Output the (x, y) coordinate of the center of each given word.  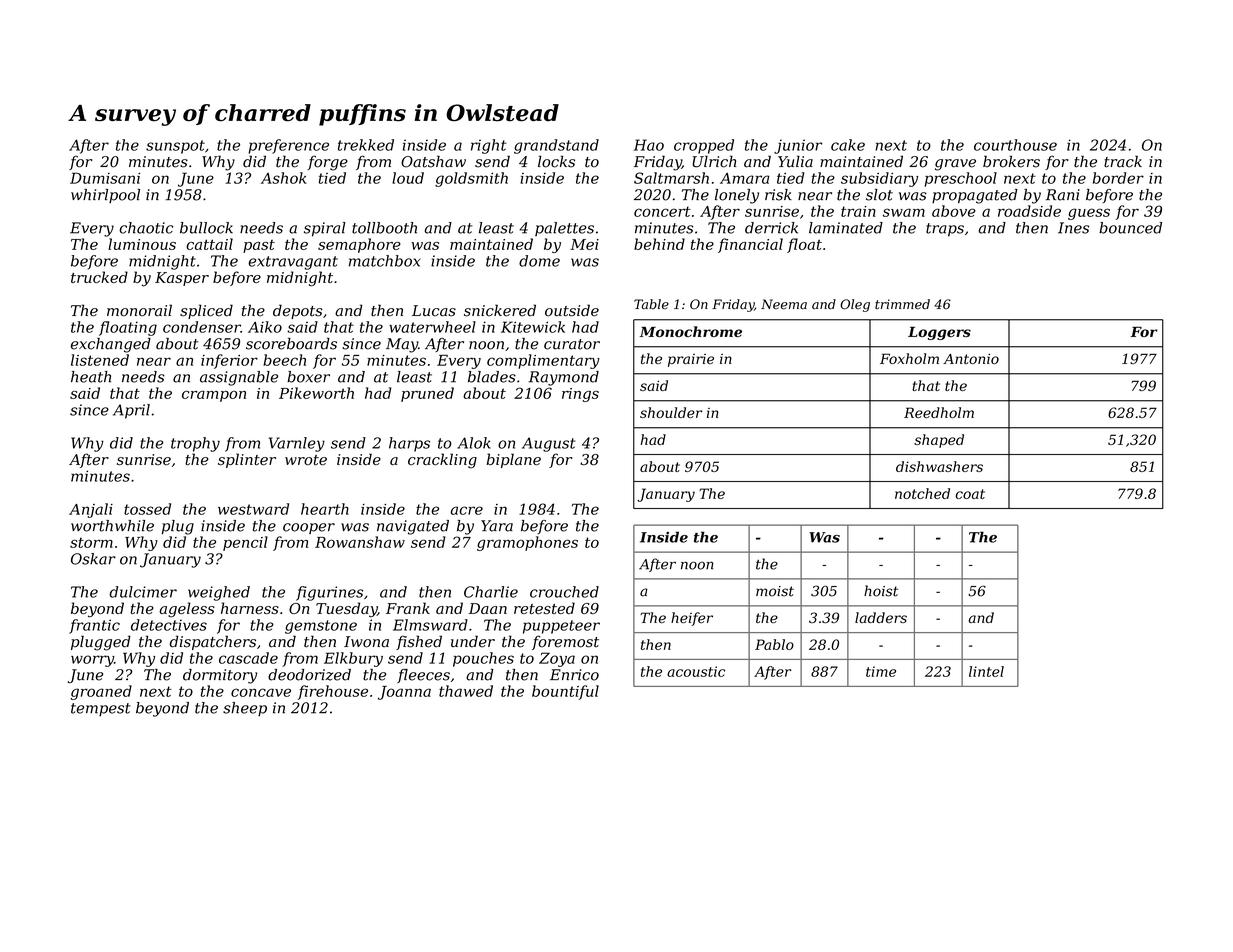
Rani (1063, 195)
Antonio (971, 359)
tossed (147, 509)
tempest (101, 710)
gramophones (527, 543)
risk (778, 195)
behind (659, 244)
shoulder (671, 412)
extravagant (293, 263)
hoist (881, 591)
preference (288, 146)
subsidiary (879, 179)
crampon (214, 396)
